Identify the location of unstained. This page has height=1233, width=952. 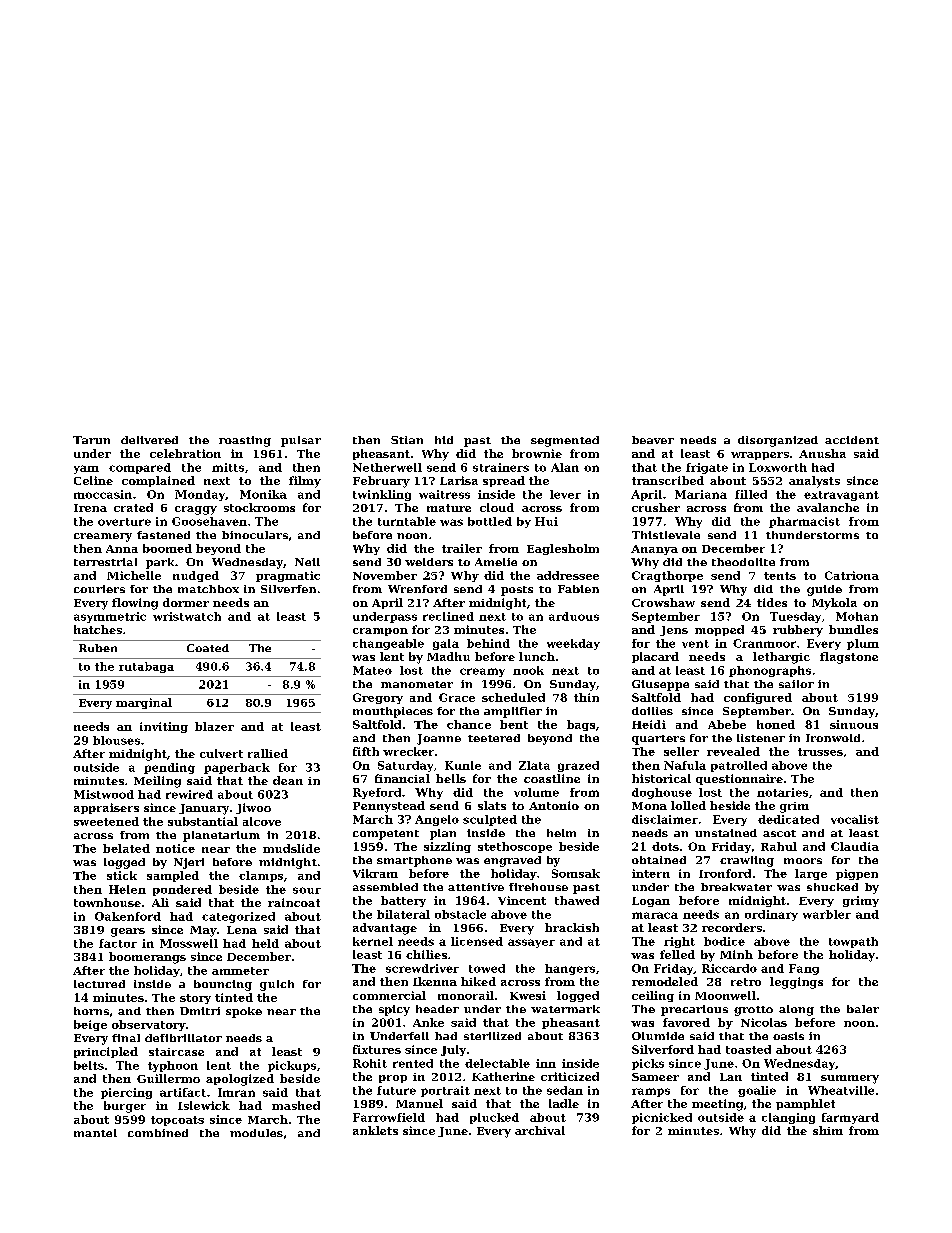
(726, 833).
